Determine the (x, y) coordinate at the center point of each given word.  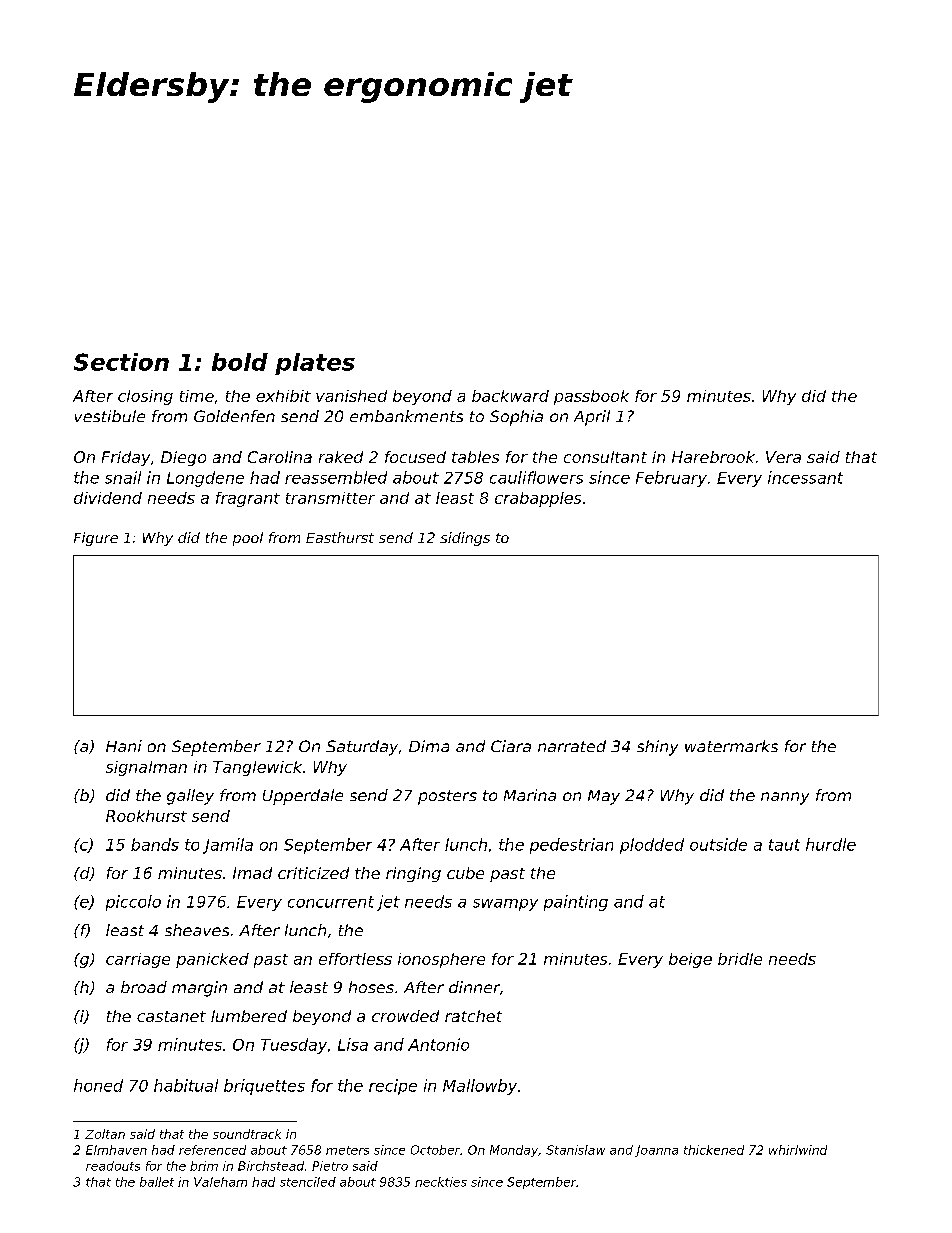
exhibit (283, 396)
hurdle (831, 844)
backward (510, 396)
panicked (212, 960)
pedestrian (571, 846)
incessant (805, 477)
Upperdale (303, 797)
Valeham (220, 1182)
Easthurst (340, 537)
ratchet (473, 1016)
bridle (740, 959)
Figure (96, 539)
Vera (783, 457)
